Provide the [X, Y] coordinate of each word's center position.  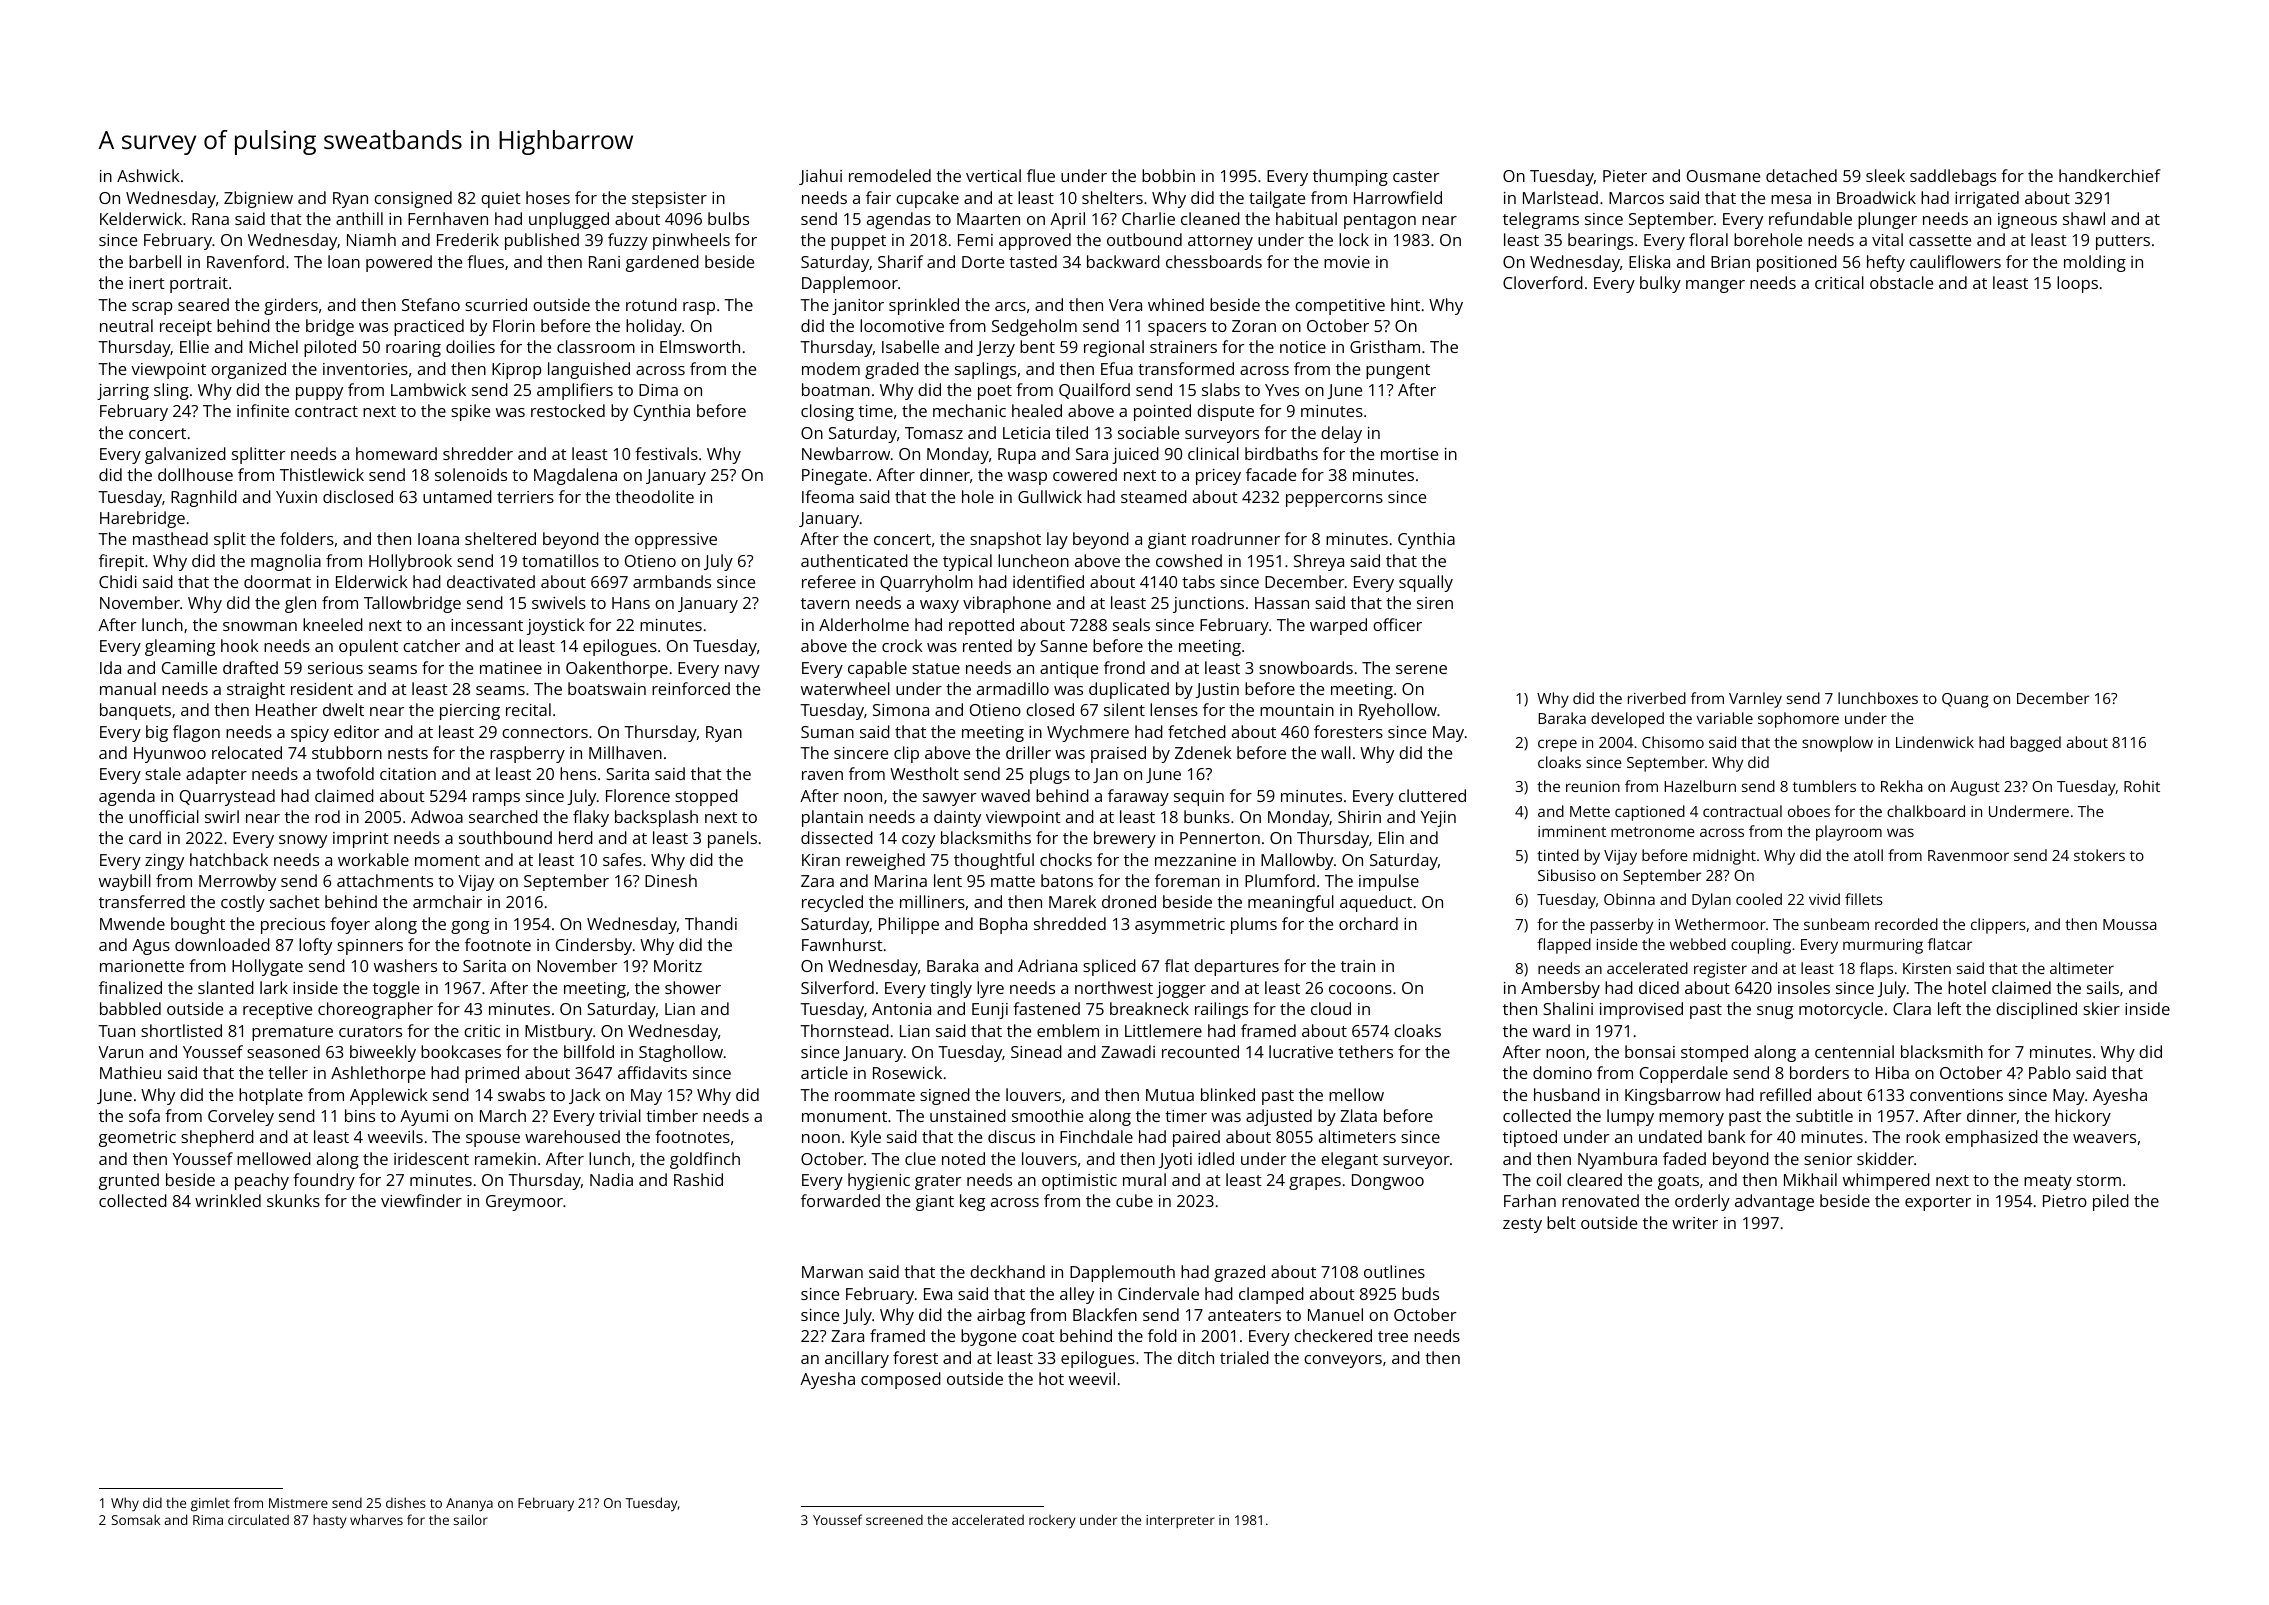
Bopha [1003, 925]
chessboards [1214, 261]
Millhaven [625, 752]
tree [1393, 1336]
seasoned [283, 1051]
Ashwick [148, 175]
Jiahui [820, 177]
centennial [1854, 1051]
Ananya [469, 1505]
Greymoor [524, 1203]
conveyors [1343, 1361]
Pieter [1625, 176]
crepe [1557, 745]
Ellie [194, 346]
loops [2077, 284]
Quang [1965, 700]
